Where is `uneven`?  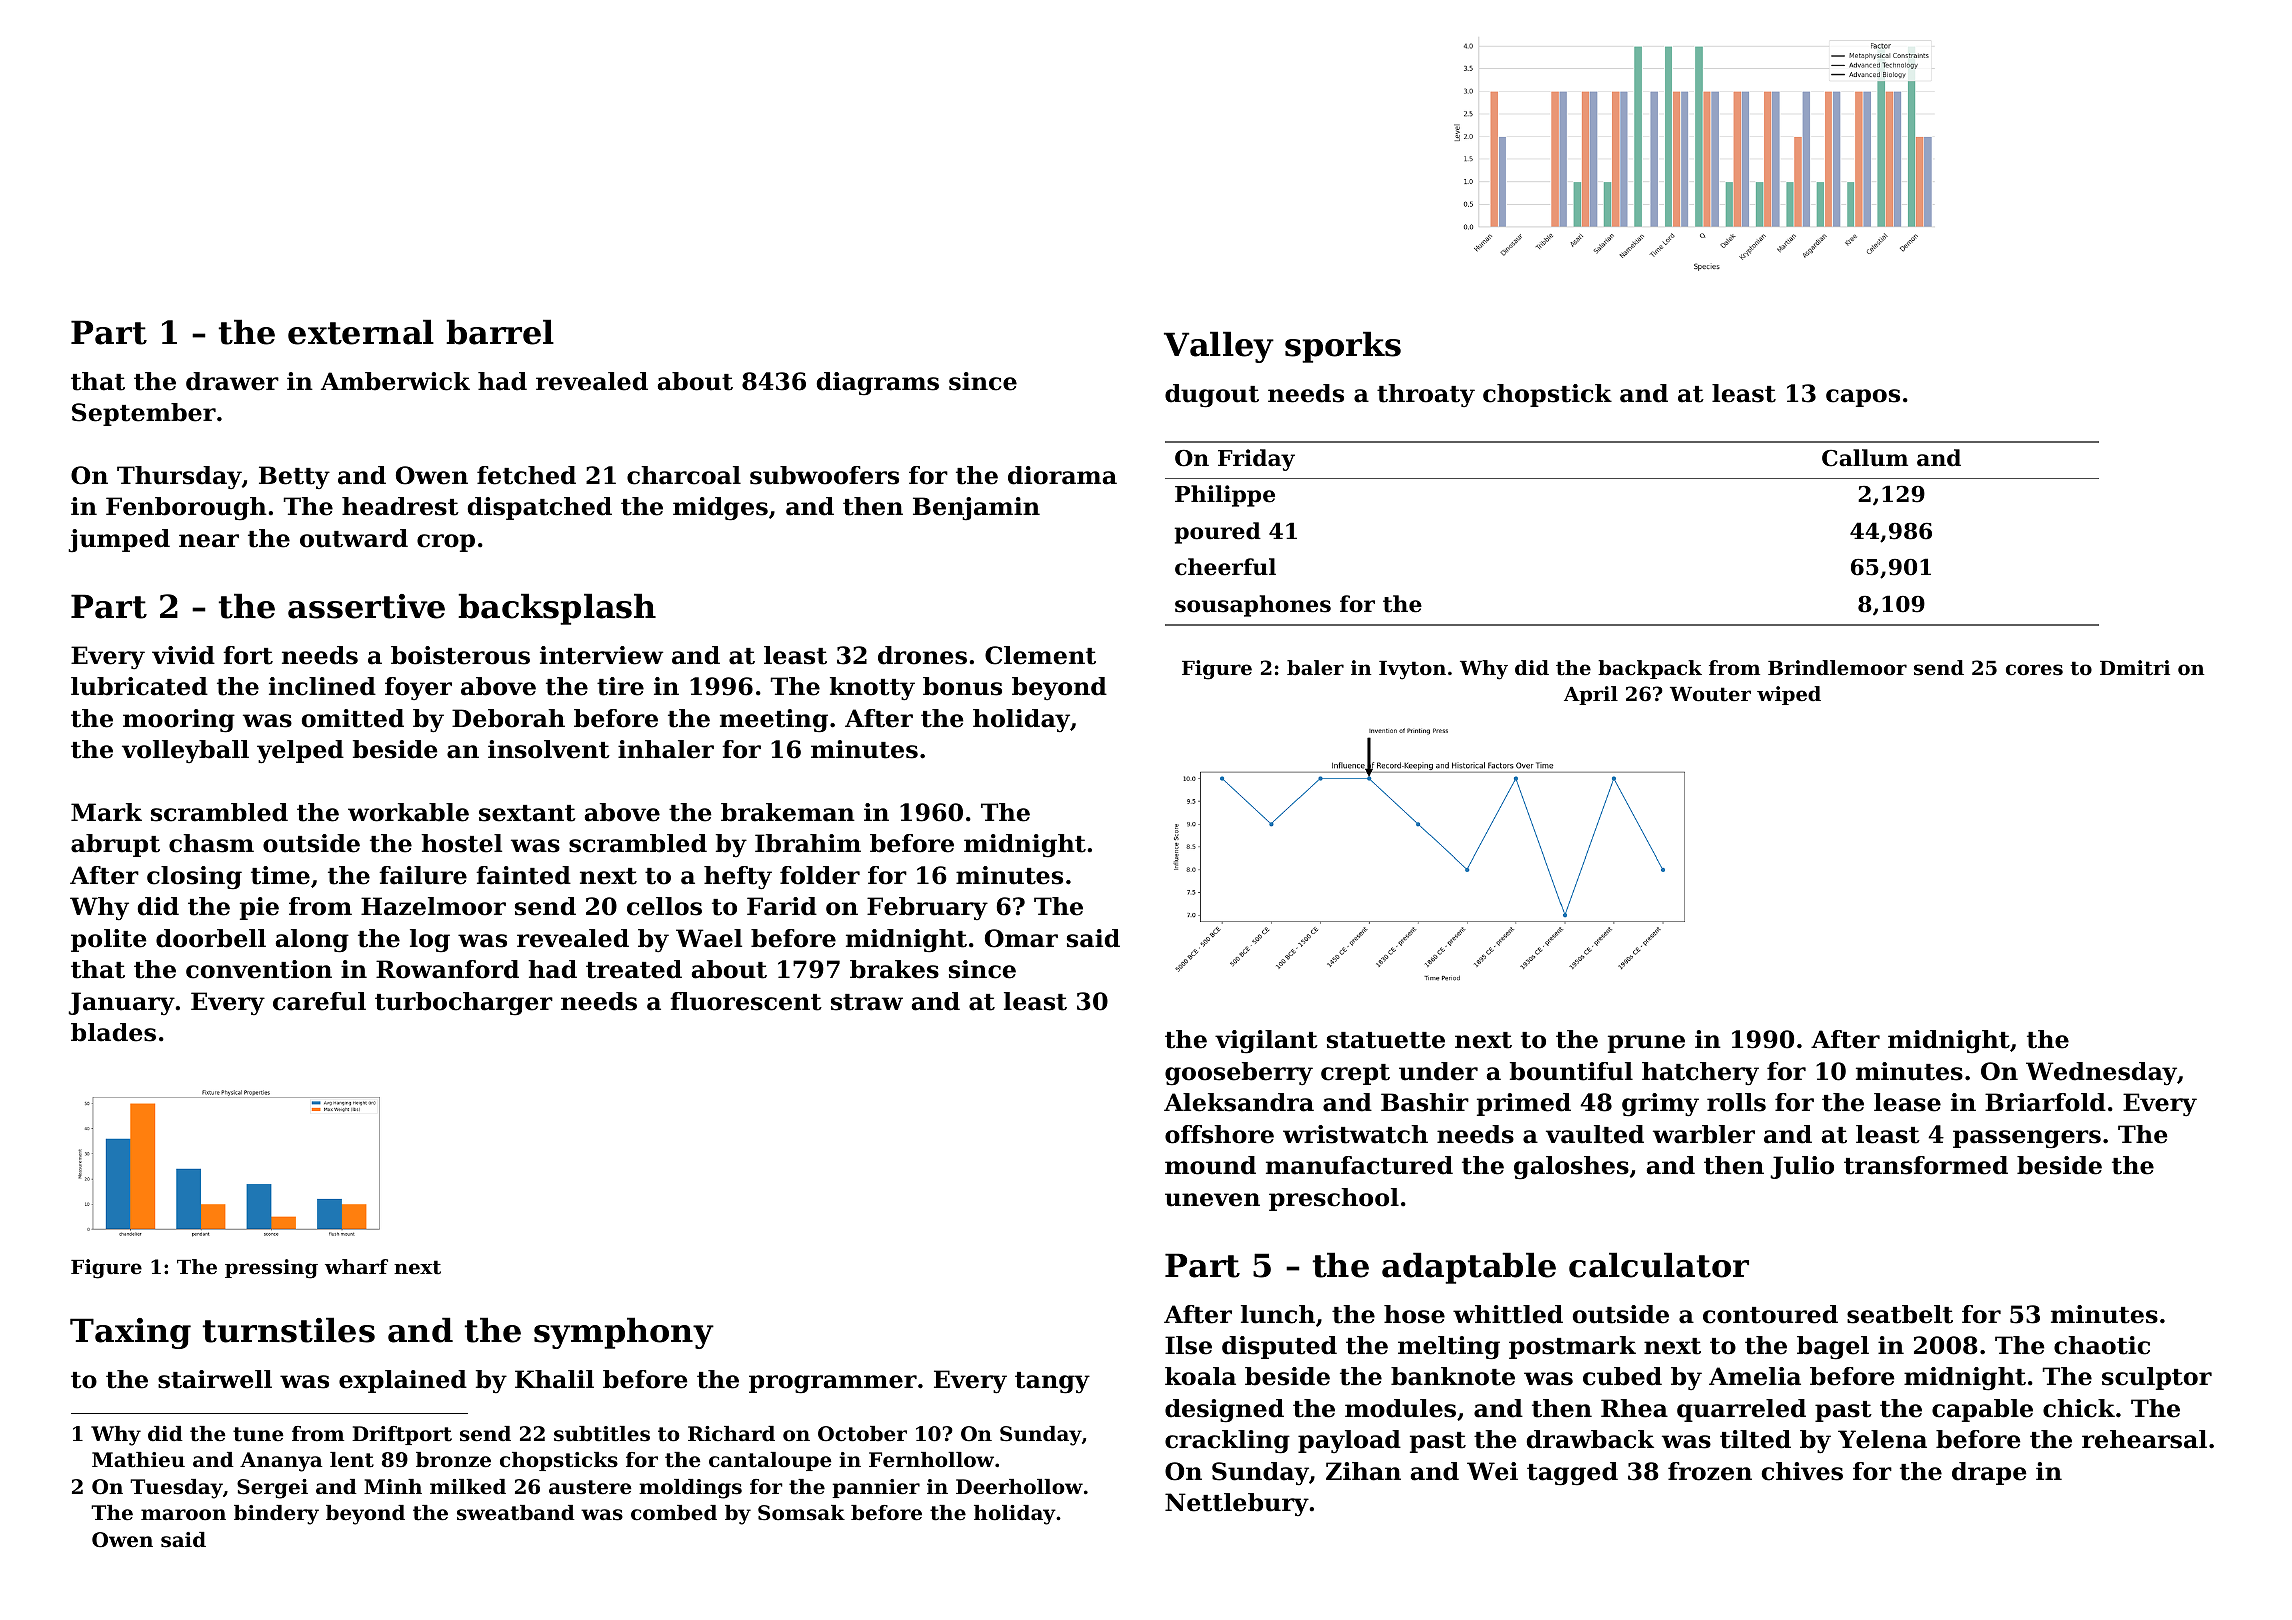
uneven is located at coordinates (1212, 1200).
